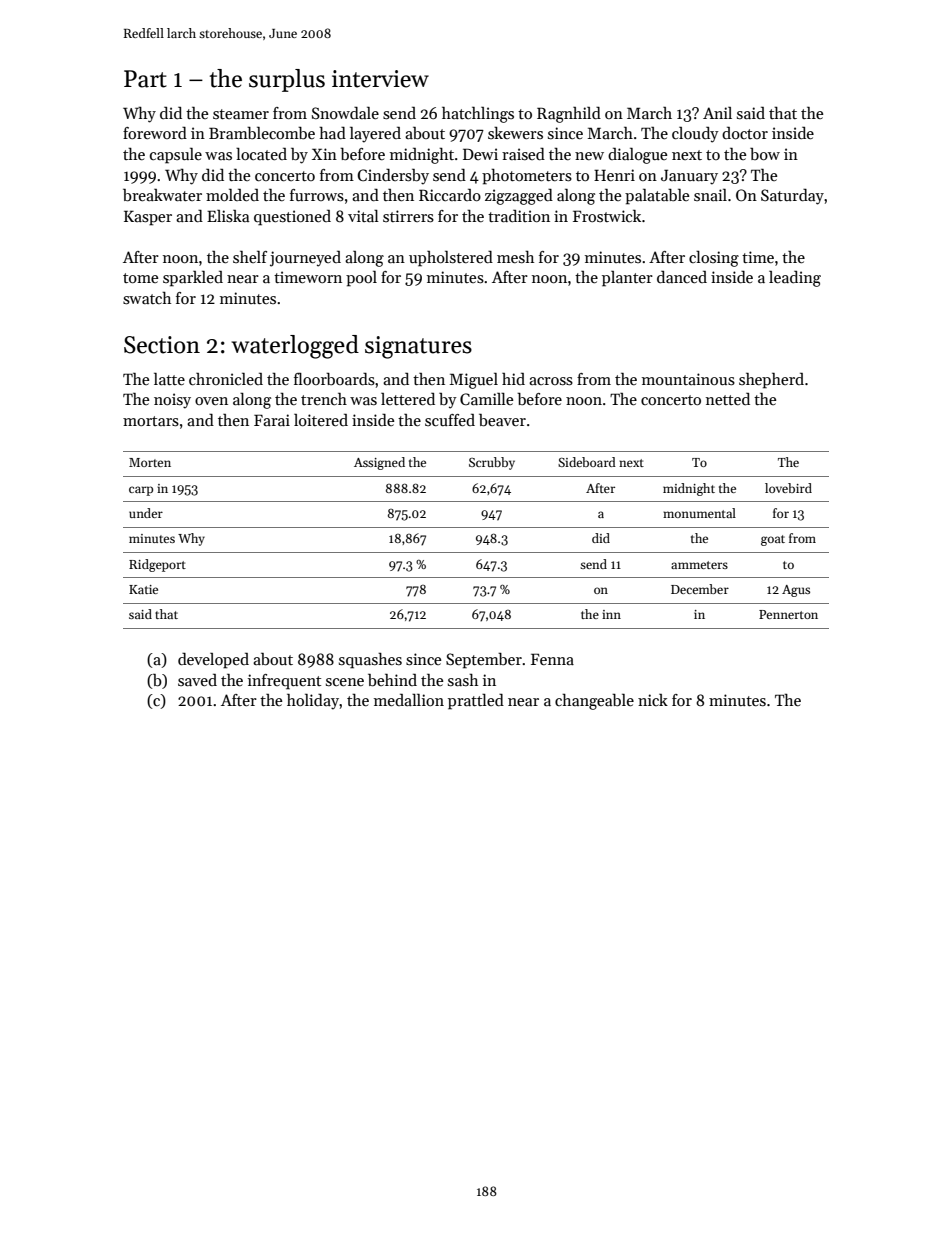 This screenshot has width=952, height=1233. What do you see at coordinates (657, 197) in the screenshot?
I see `palatable` at bounding box center [657, 197].
